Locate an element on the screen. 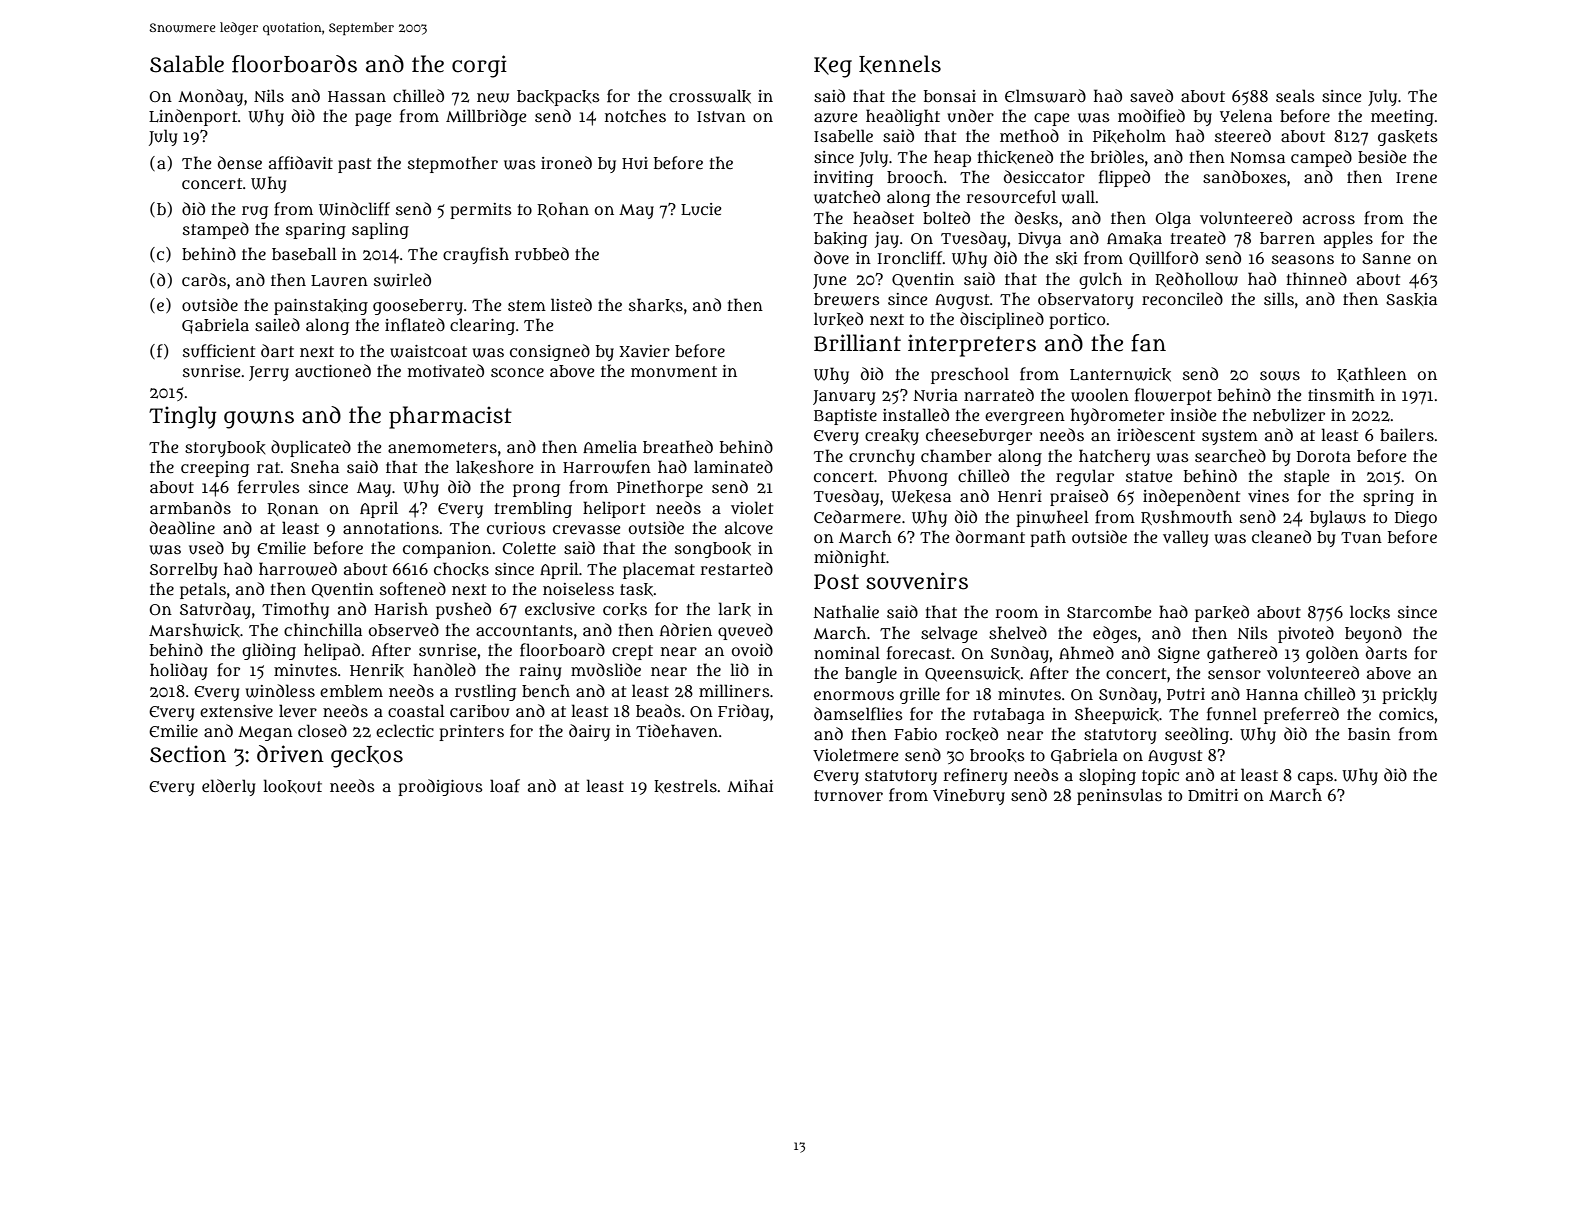 This screenshot has width=1587, height=1226. seals is located at coordinates (1295, 95).
